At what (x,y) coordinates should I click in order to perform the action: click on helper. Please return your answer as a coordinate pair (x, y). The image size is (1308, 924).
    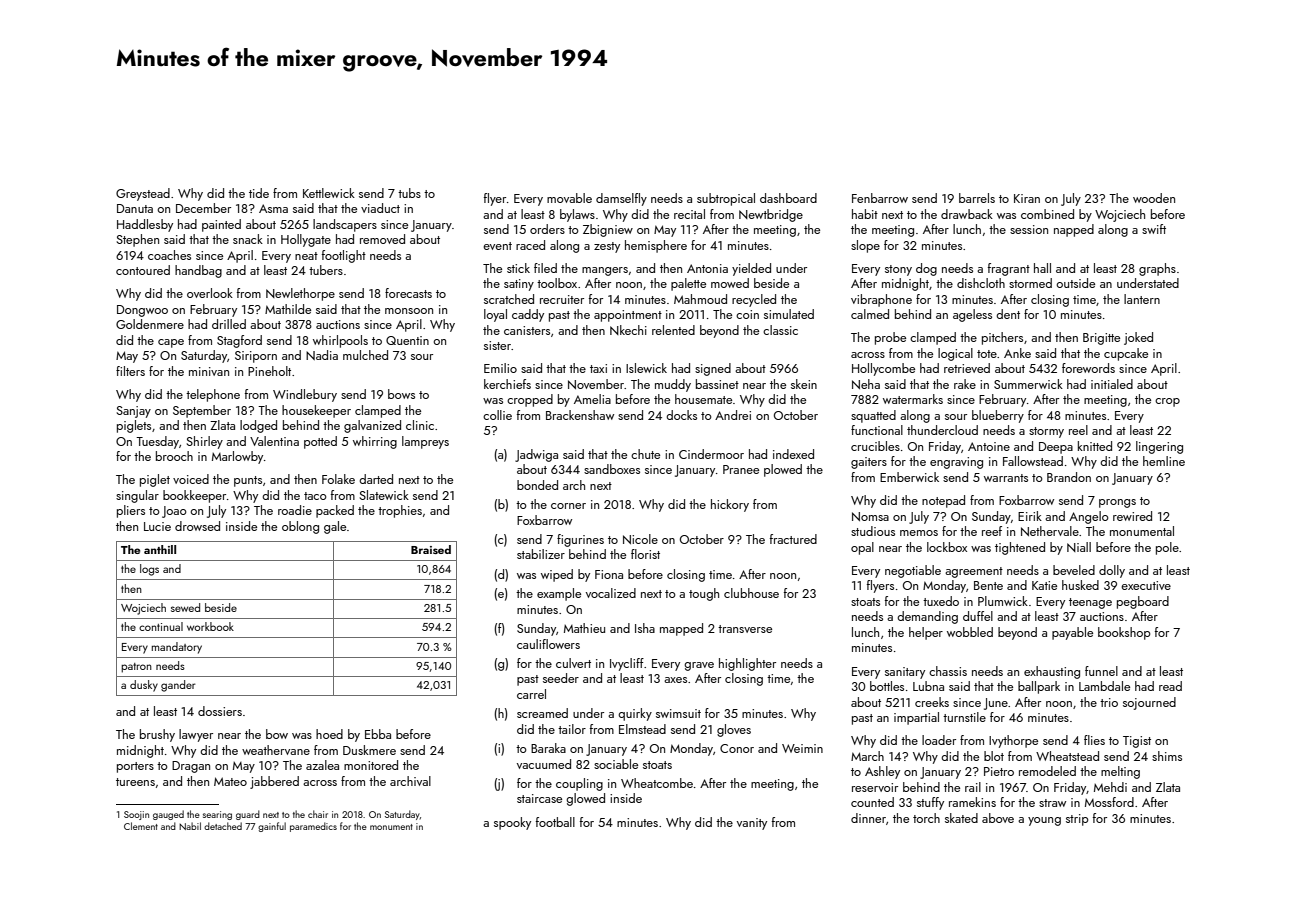
    Looking at the image, I should click on (926, 633).
